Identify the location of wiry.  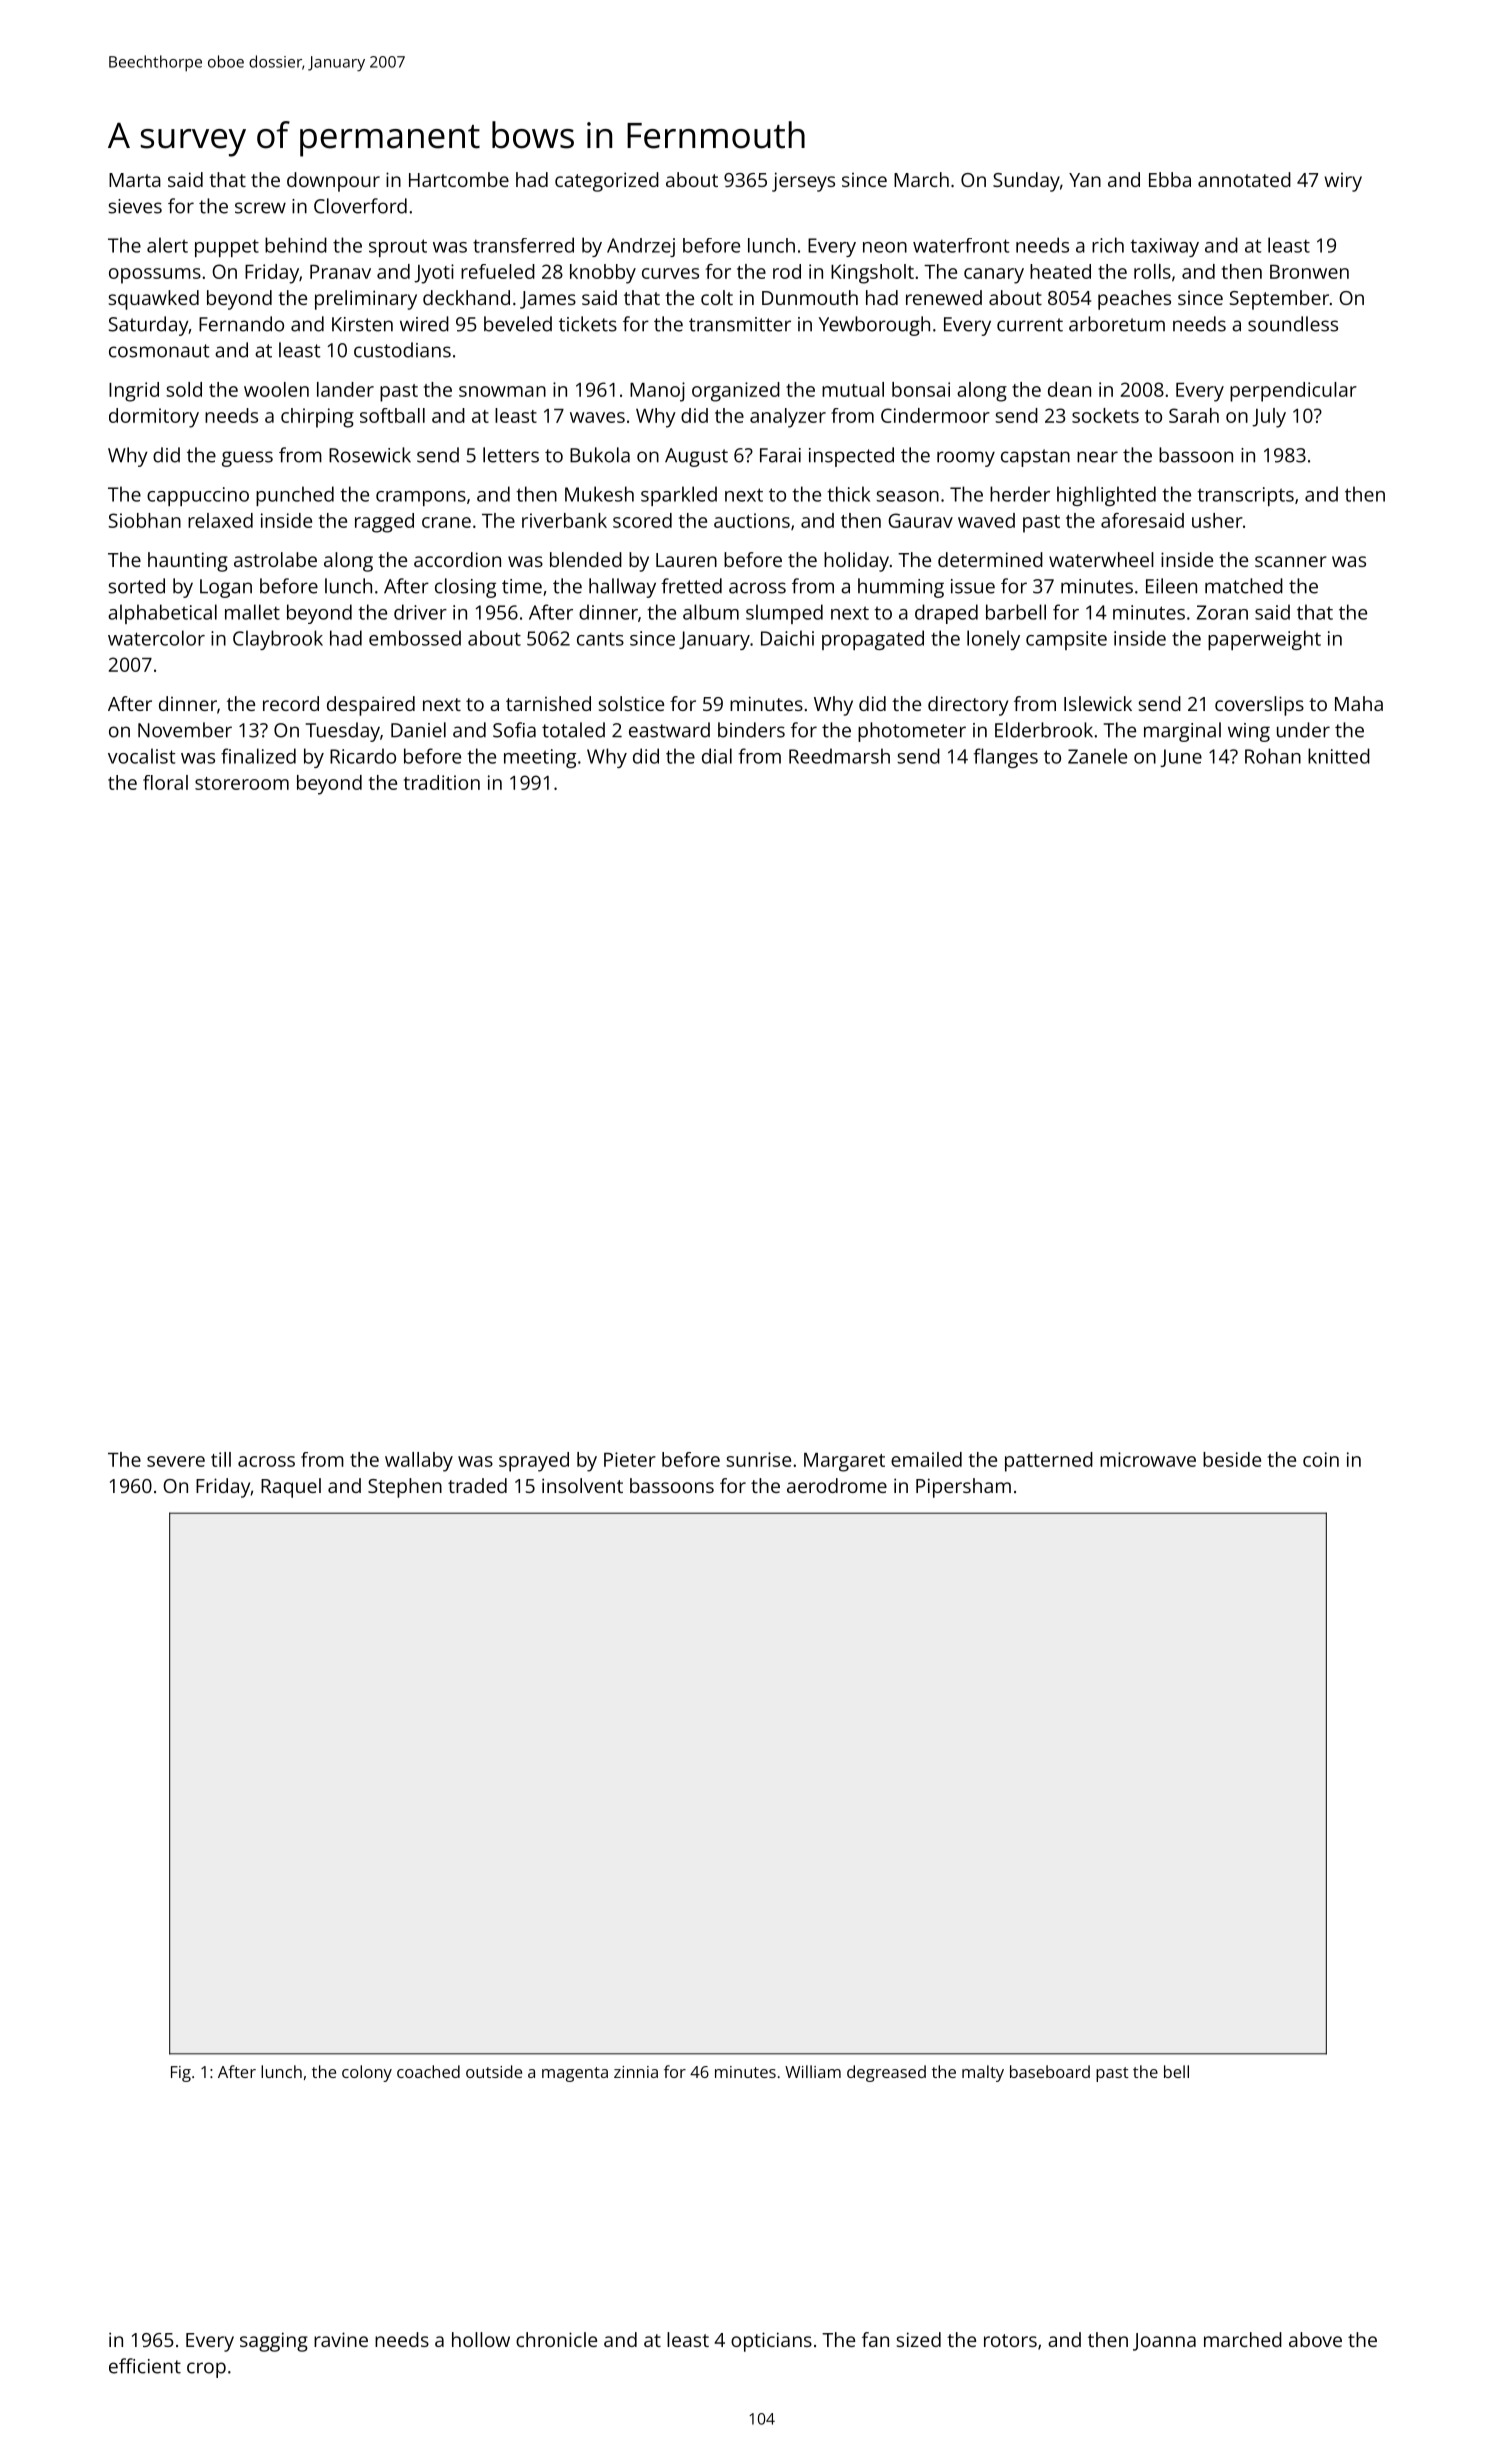
(1343, 182).
